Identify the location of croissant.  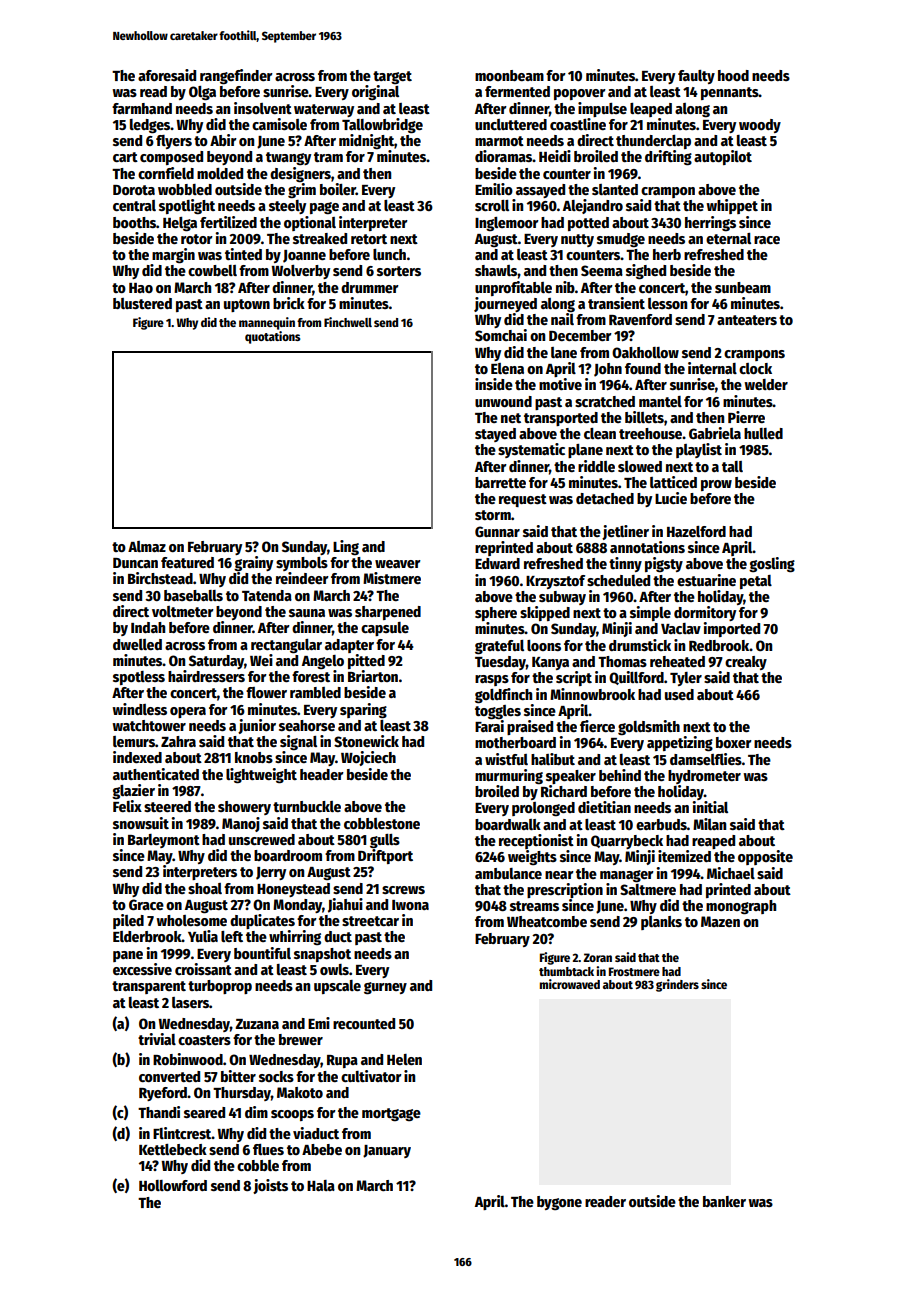
(203, 969).
